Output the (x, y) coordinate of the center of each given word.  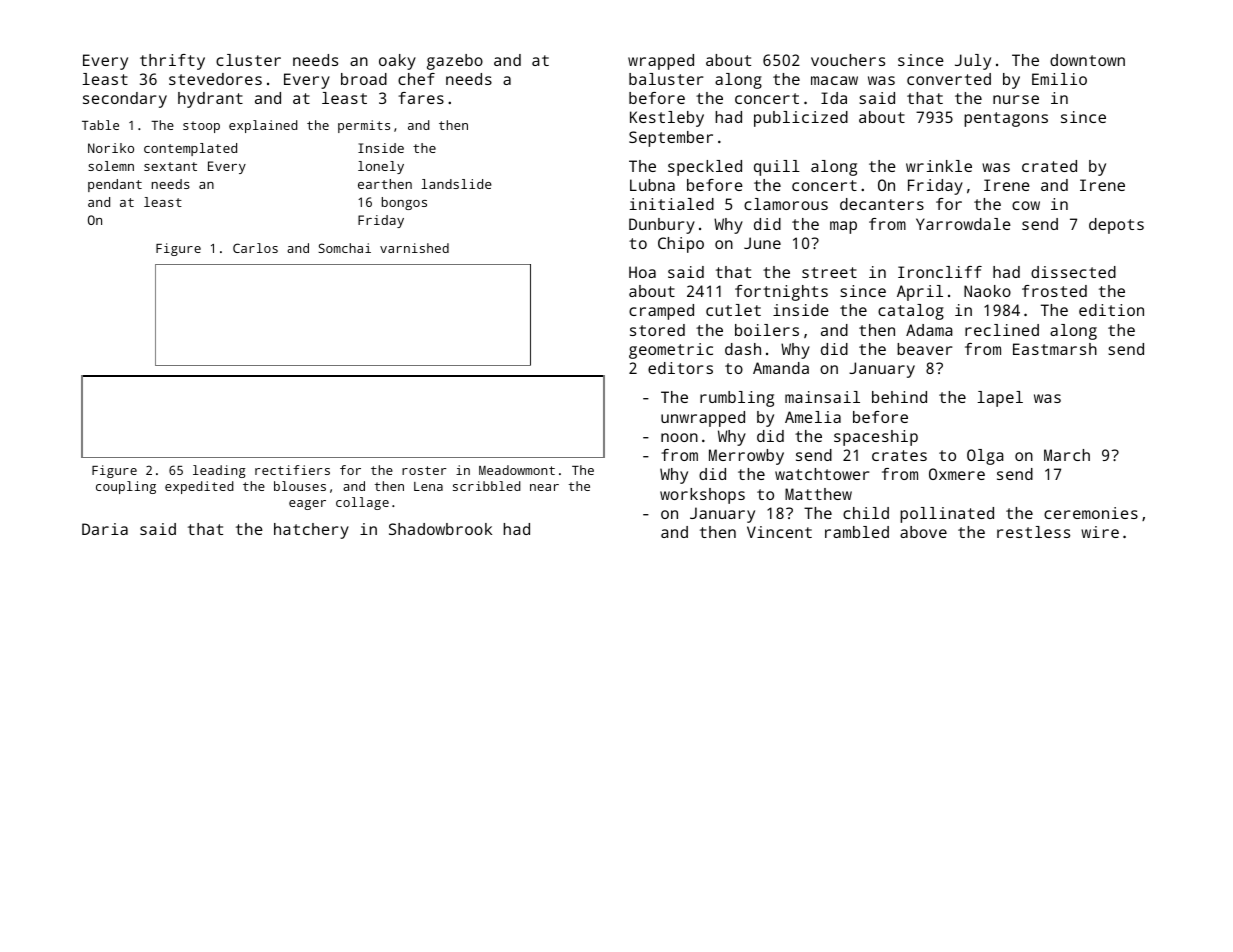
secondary (125, 100)
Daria (105, 529)
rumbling (737, 399)
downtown (1087, 60)
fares (421, 98)
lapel (1000, 399)
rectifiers (292, 470)
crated (1049, 166)
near (544, 487)
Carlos (255, 248)
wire (1100, 532)
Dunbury (662, 226)
